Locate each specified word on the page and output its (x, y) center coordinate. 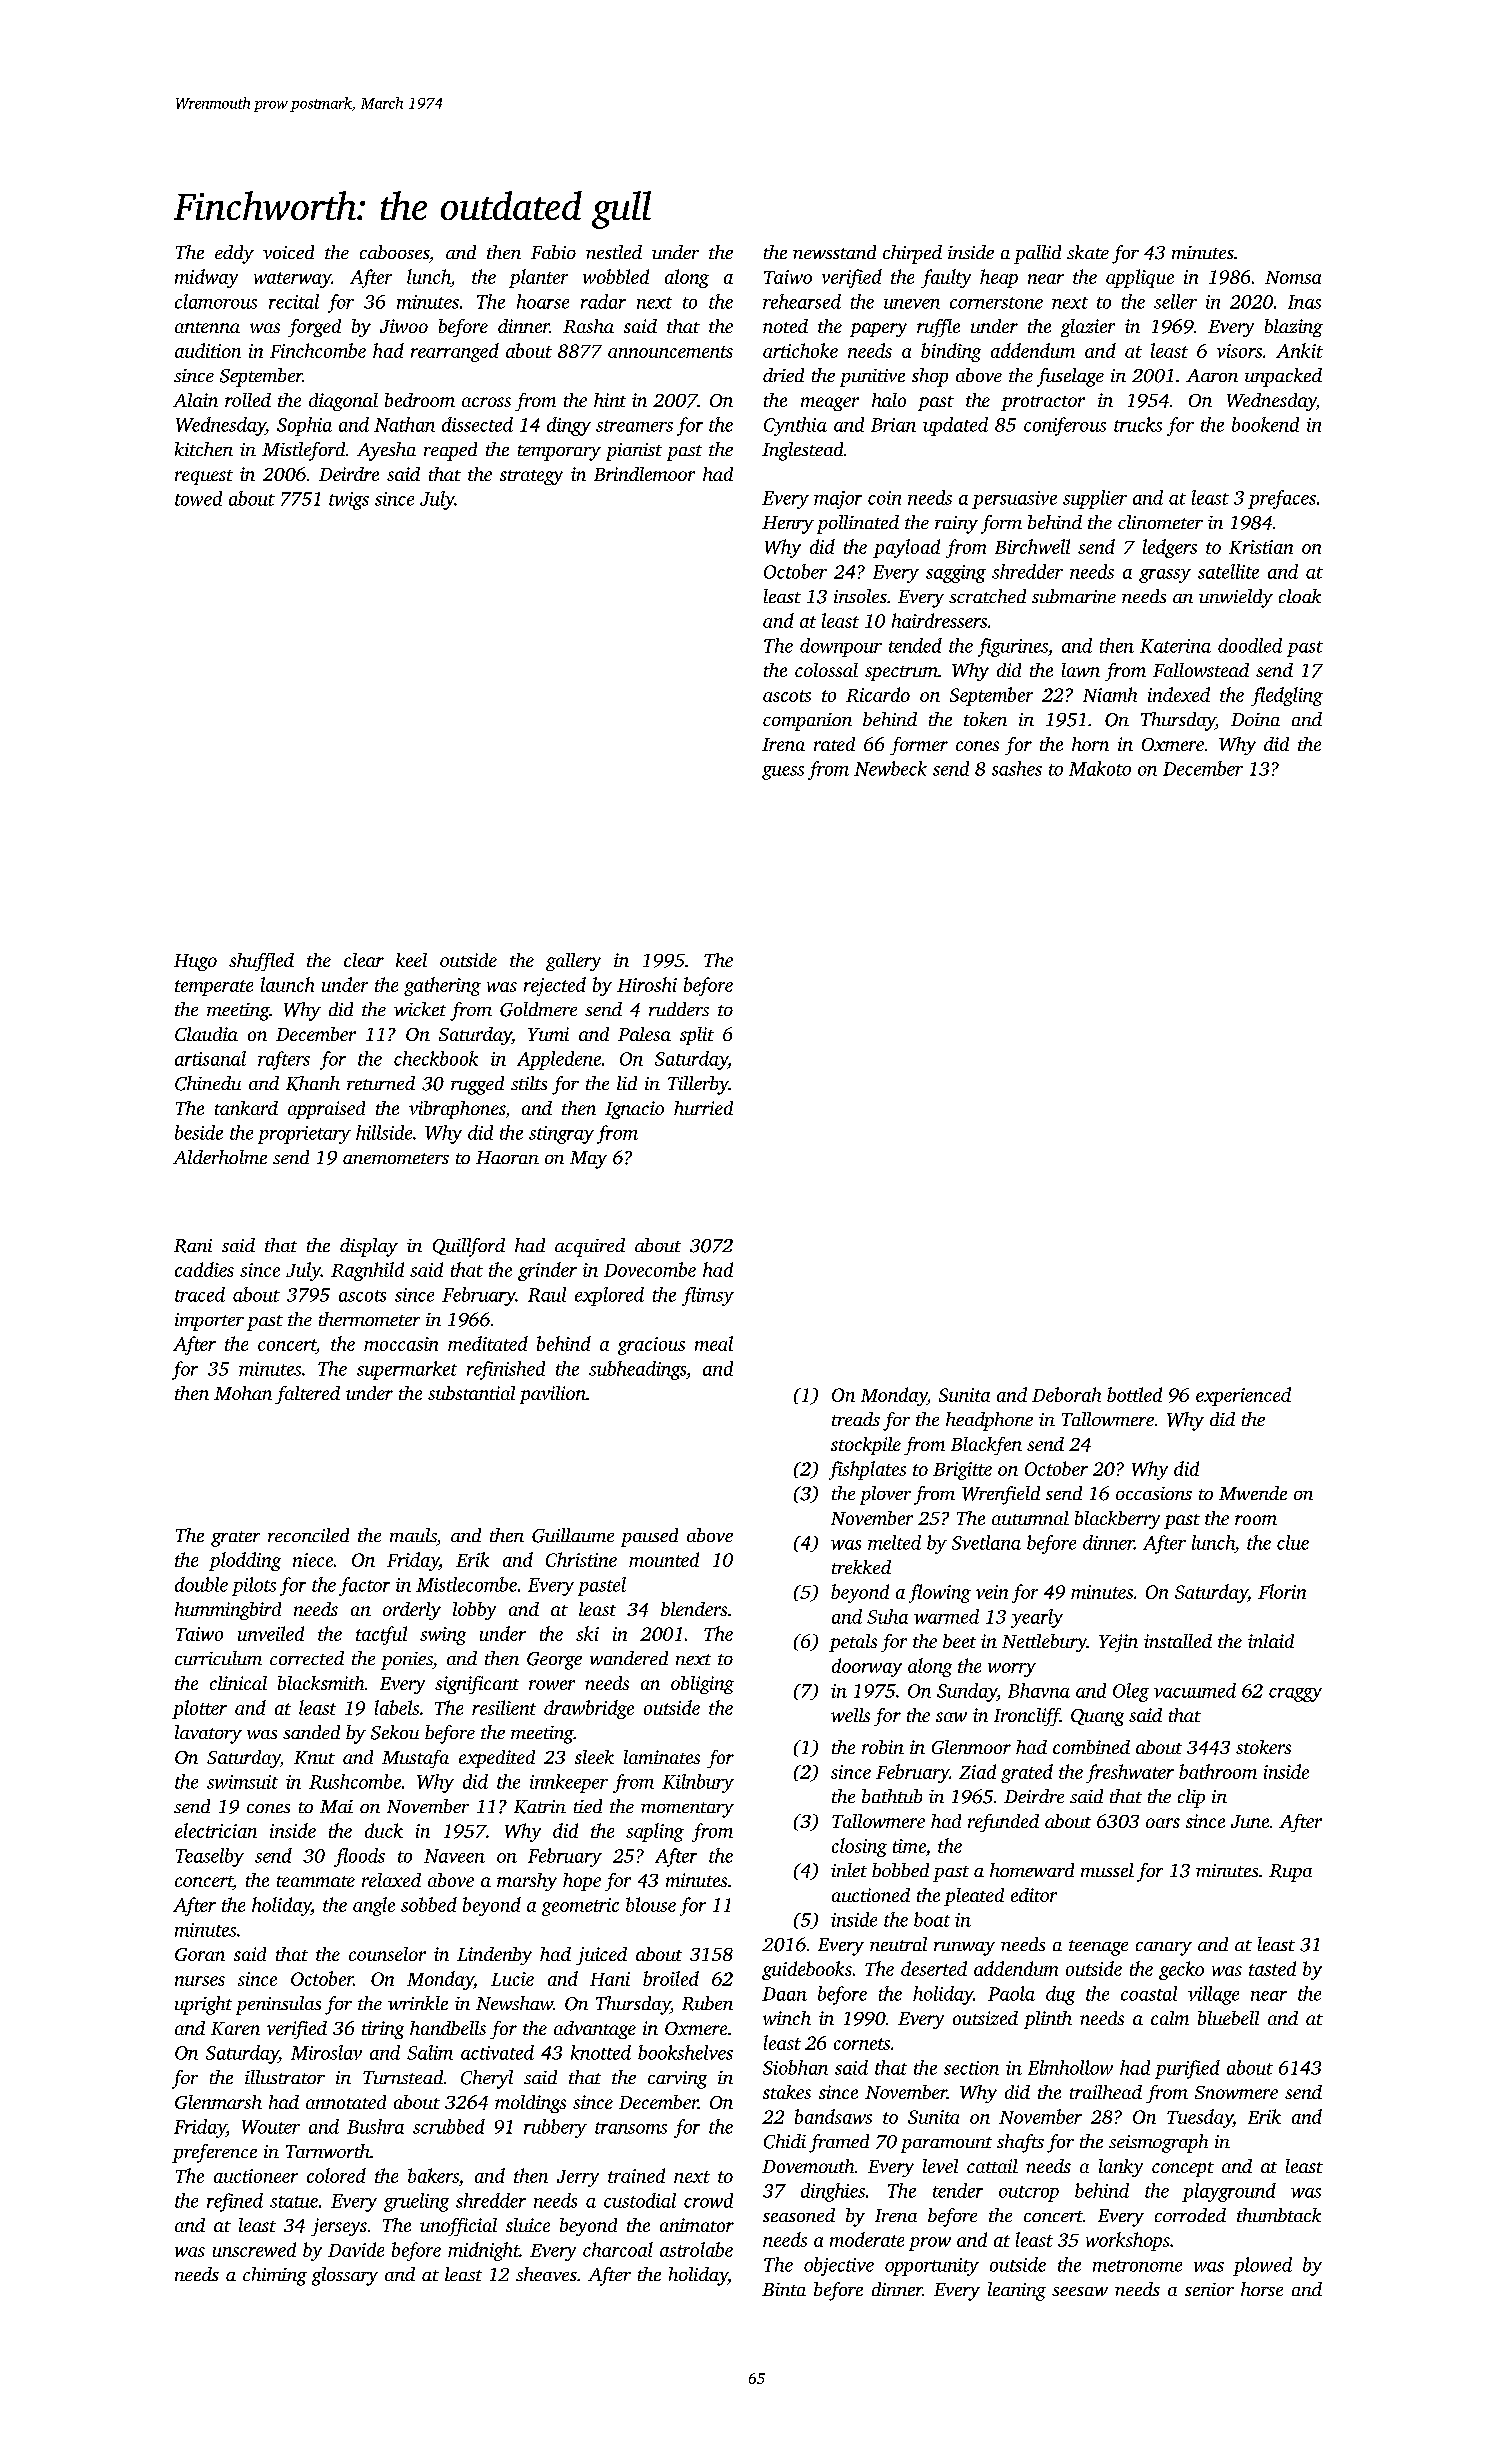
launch (287, 984)
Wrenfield (1001, 1495)
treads (856, 1419)
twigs (349, 501)
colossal (826, 670)
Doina (1255, 719)
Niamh (1110, 694)
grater (235, 1539)
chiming (275, 2276)
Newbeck (890, 768)
